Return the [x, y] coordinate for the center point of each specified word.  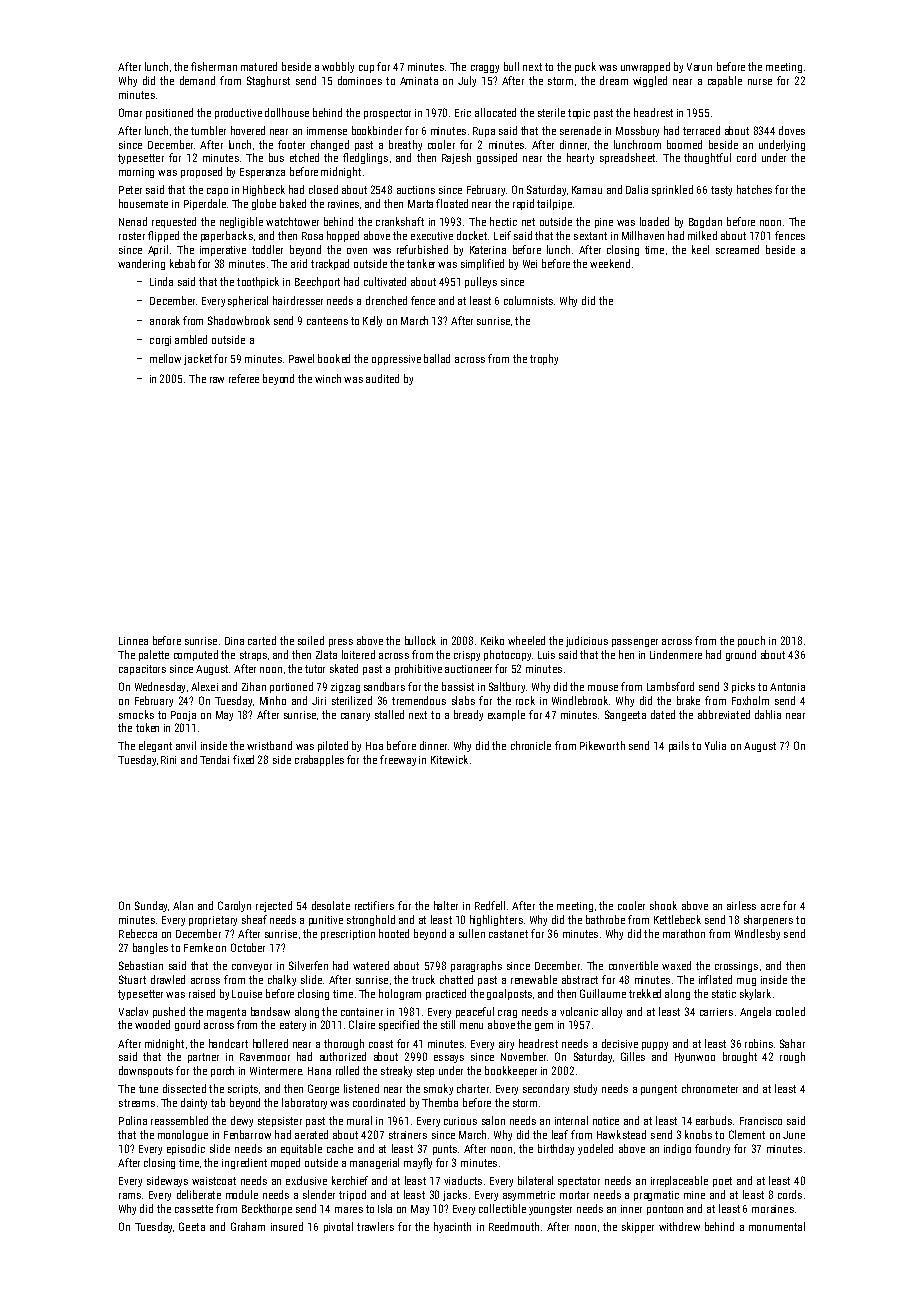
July [467, 81]
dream [614, 80]
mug [746, 982]
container [362, 1012]
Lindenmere [676, 654]
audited [382, 378]
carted [262, 640]
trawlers [375, 1226]
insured [287, 1226]
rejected [274, 906]
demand [197, 80]
